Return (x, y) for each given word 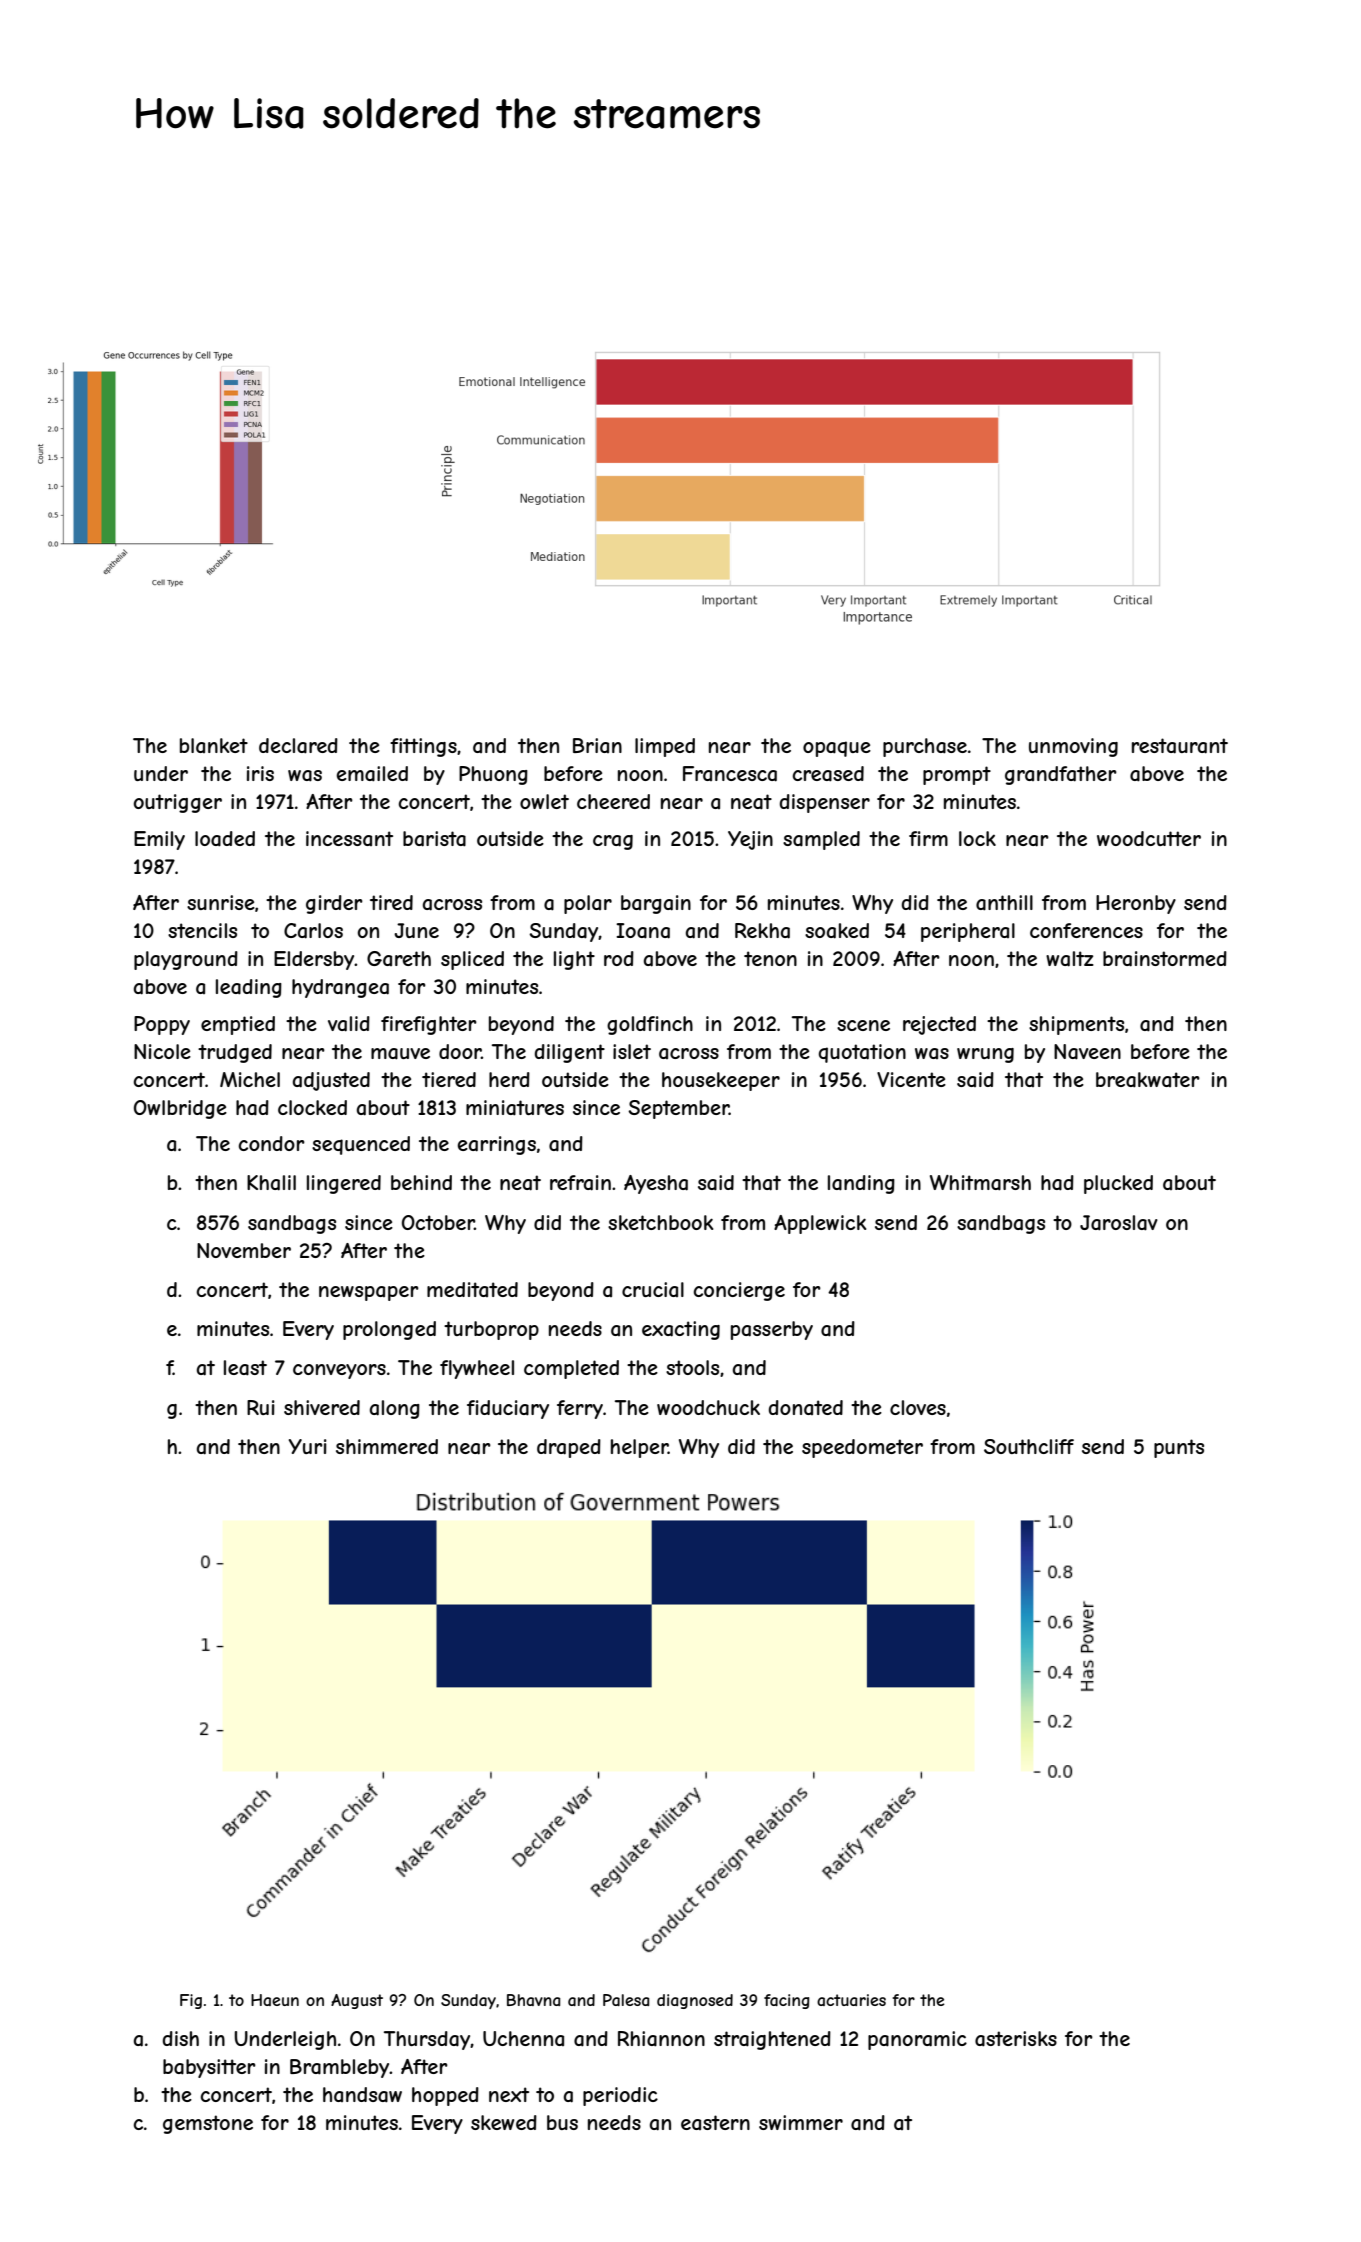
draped (569, 1448)
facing (787, 2001)
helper (639, 1448)
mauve (400, 1054)
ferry (580, 1409)
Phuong (493, 775)
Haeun (275, 2000)
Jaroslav (1119, 1223)
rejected (939, 1025)
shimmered (387, 1446)
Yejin (750, 840)
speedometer (862, 1448)
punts (1179, 1448)
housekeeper (721, 1081)
